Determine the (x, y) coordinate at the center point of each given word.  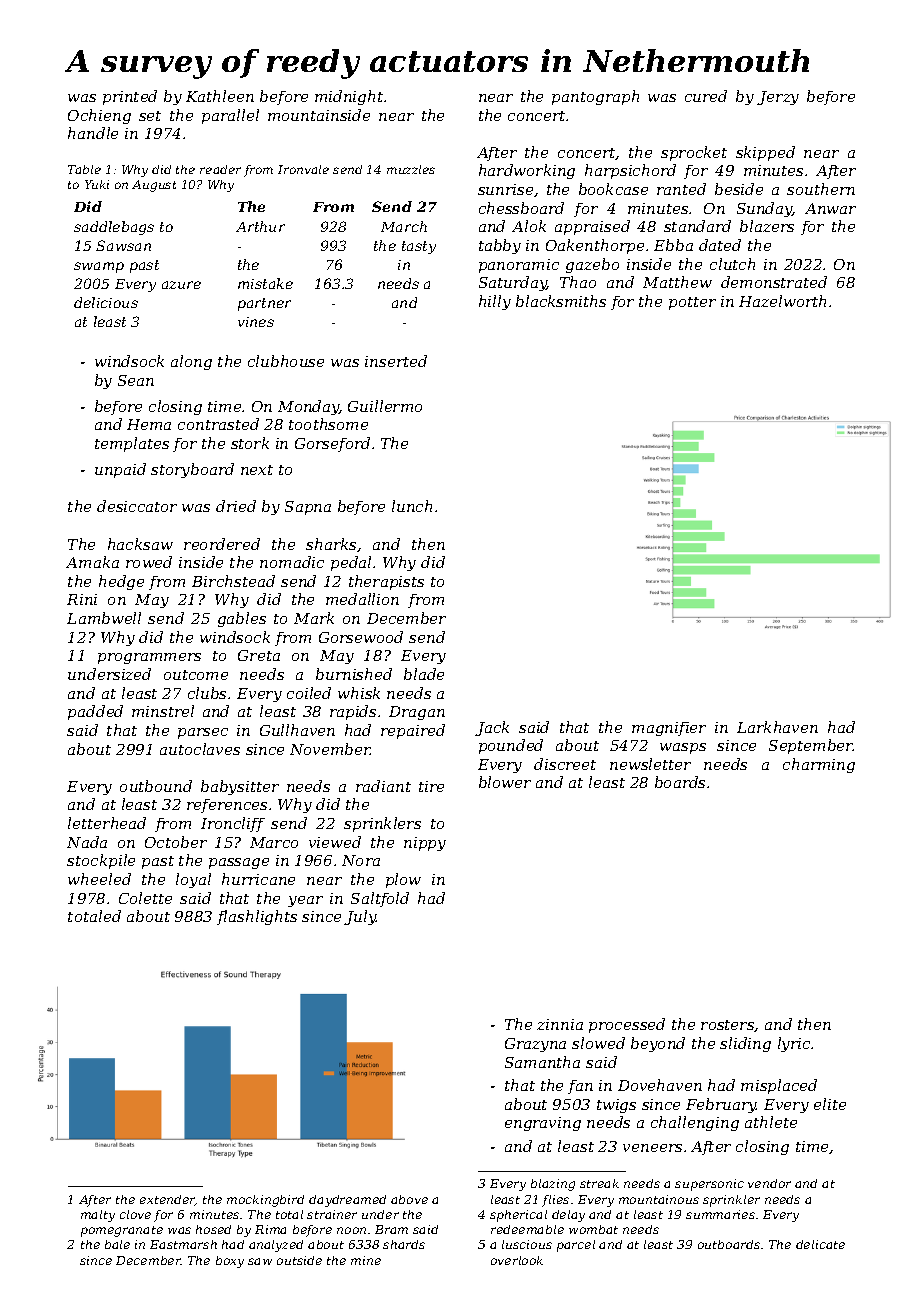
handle (93, 133)
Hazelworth (782, 301)
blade (424, 674)
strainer (332, 1214)
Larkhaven (777, 727)
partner (264, 304)
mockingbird (265, 1201)
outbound (156, 786)
